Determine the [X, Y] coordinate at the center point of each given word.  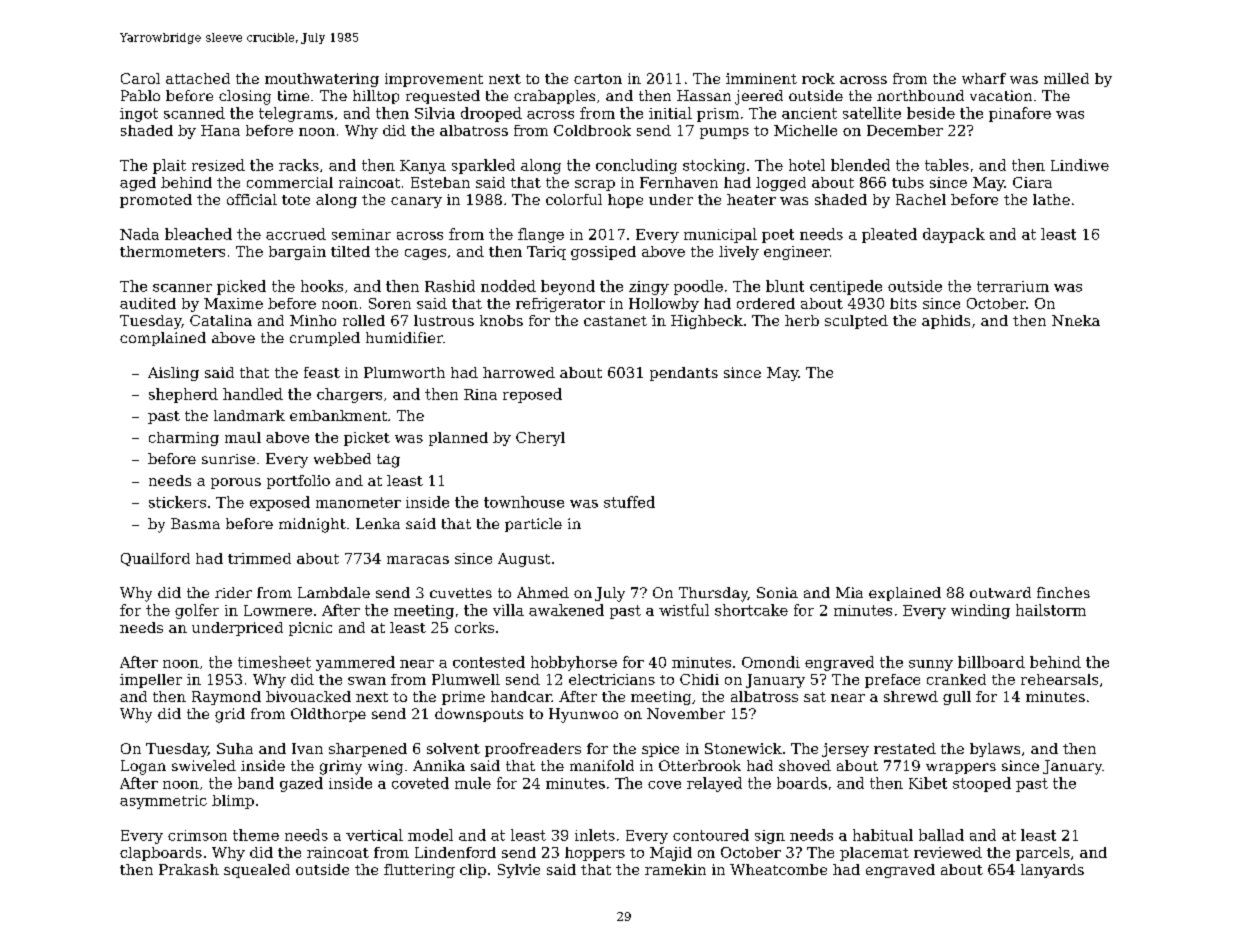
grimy [341, 767]
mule [473, 783]
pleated [889, 235]
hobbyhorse [574, 663]
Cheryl [540, 439]
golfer [197, 611]
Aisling [173, 374]
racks [299, 165]
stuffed [629, 502]
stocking [714, 166]
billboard [991, 662]
